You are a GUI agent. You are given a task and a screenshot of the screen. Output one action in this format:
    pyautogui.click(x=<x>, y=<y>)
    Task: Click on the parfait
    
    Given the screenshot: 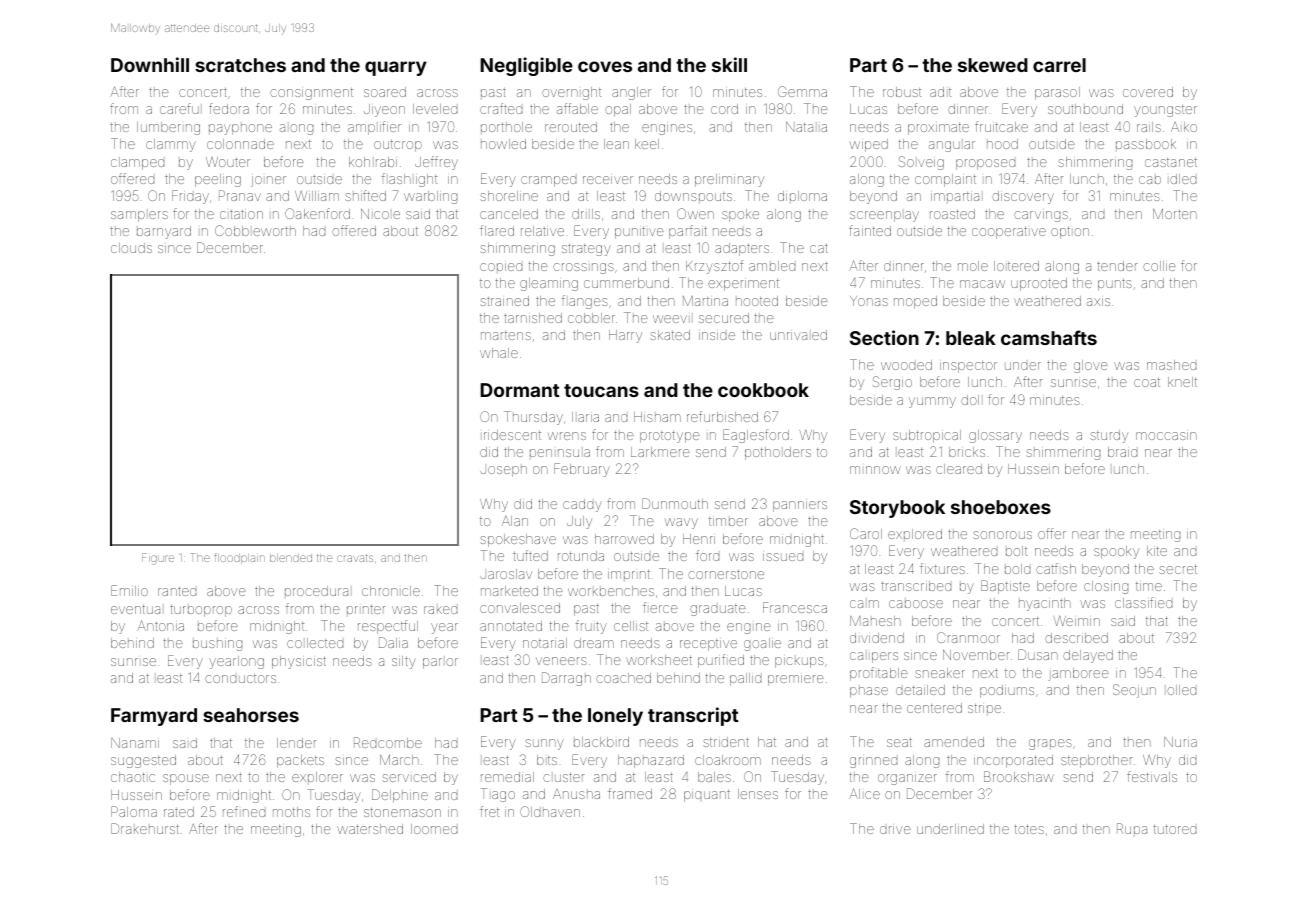 What is the action you would take?
    pyautogui.click(x=688, y=232)
